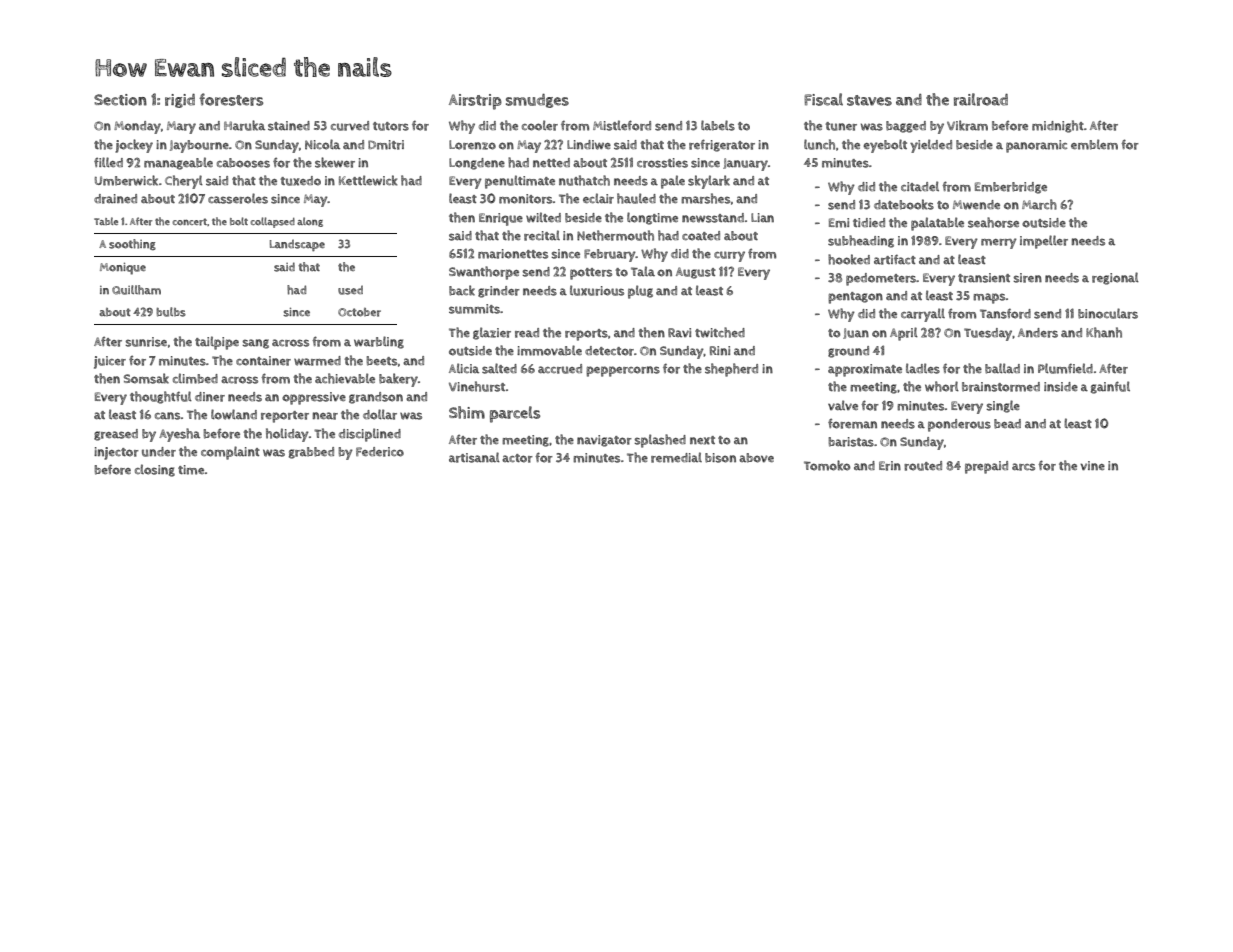  I want to click on prepaid, so click(986, 467).
